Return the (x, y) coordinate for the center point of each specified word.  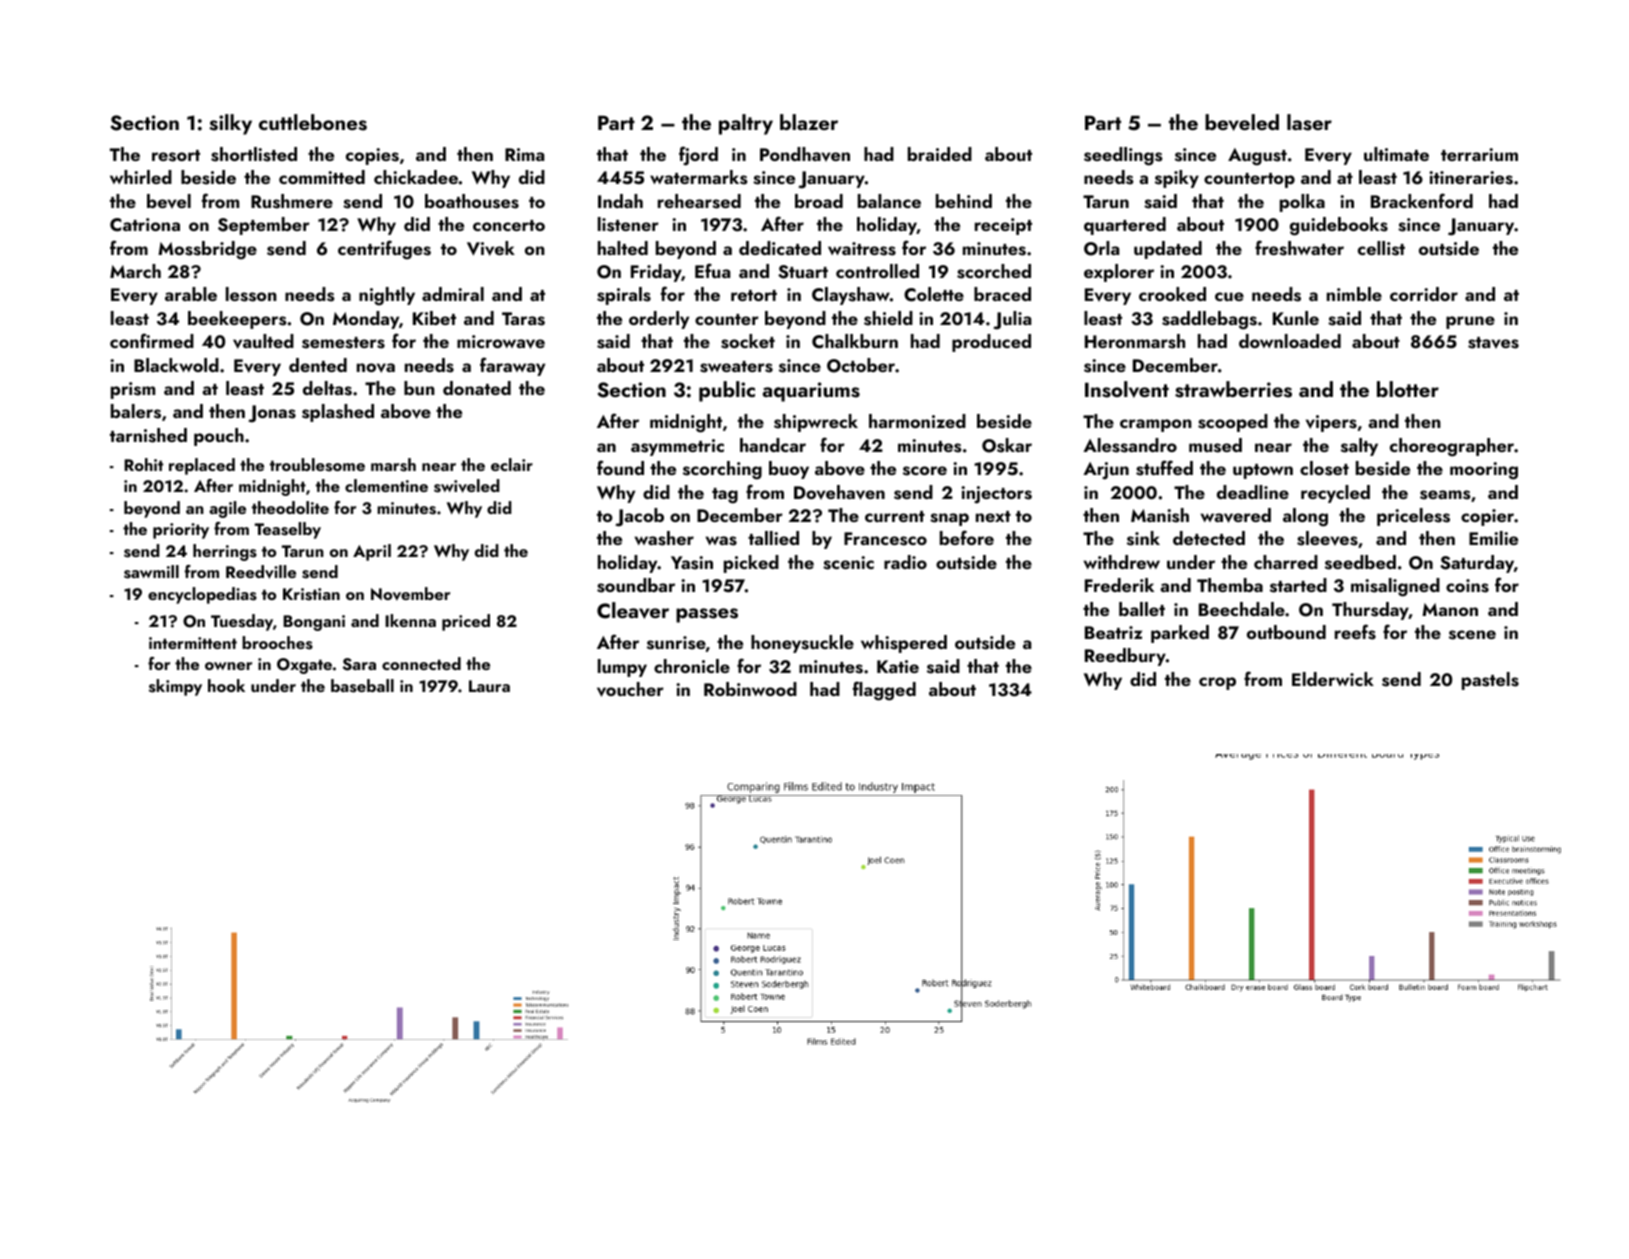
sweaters (736, 367)
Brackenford (1422, 200)
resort (176, 156)
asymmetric (677, 447)
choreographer (1452, 447)
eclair (512, 464)
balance (889, 201)
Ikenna (410, 620)
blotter (1408, 389)
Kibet (434, 318)
